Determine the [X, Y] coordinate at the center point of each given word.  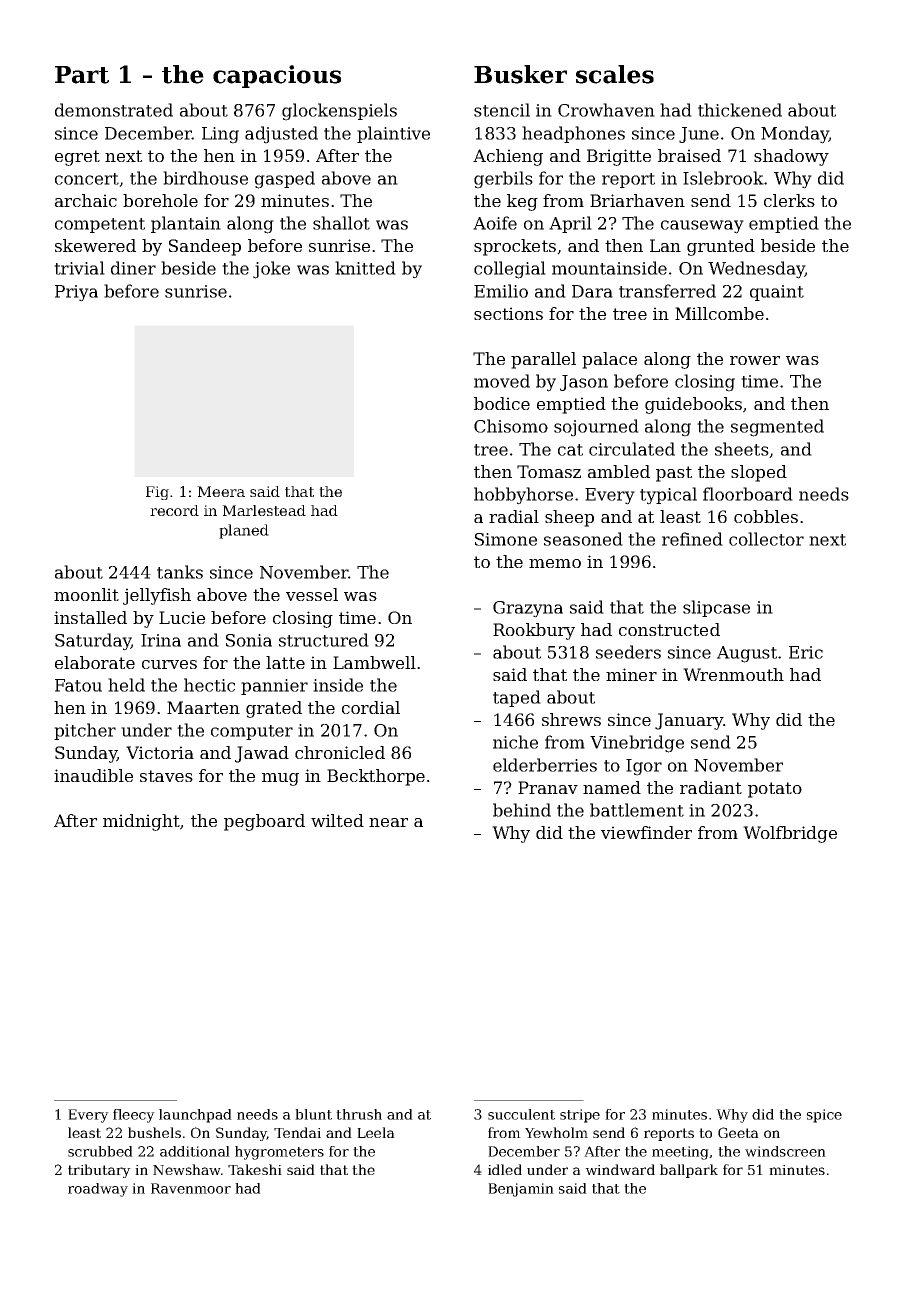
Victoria [160, 752]
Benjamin [521, 1190]
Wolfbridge [790, 834]
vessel [312, 594]
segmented [777, 428]
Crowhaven [606, 110]
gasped [285, 180]
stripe [580, 1116]
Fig [157, 493]
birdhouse [205, 178]
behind [522, 810]
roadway [98, 1190]
